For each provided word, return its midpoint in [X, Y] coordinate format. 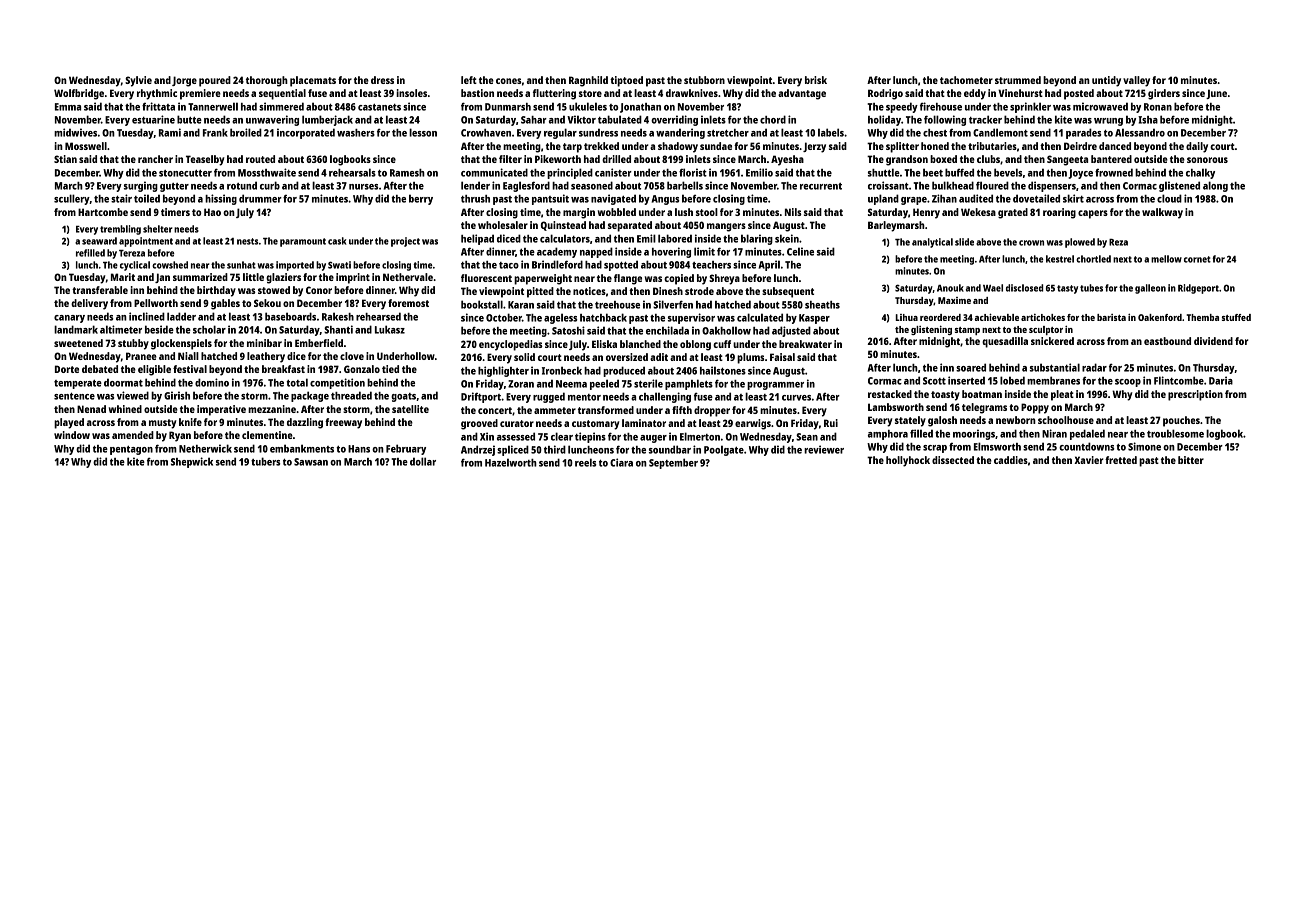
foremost [408, 303]
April [769, 265]
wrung [1108, 122]
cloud [1169, 198]
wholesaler [503, 225]
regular [560, 133]
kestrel [1060, 259]
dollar [423, 461]
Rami [170, 132]
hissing [221, 199]
